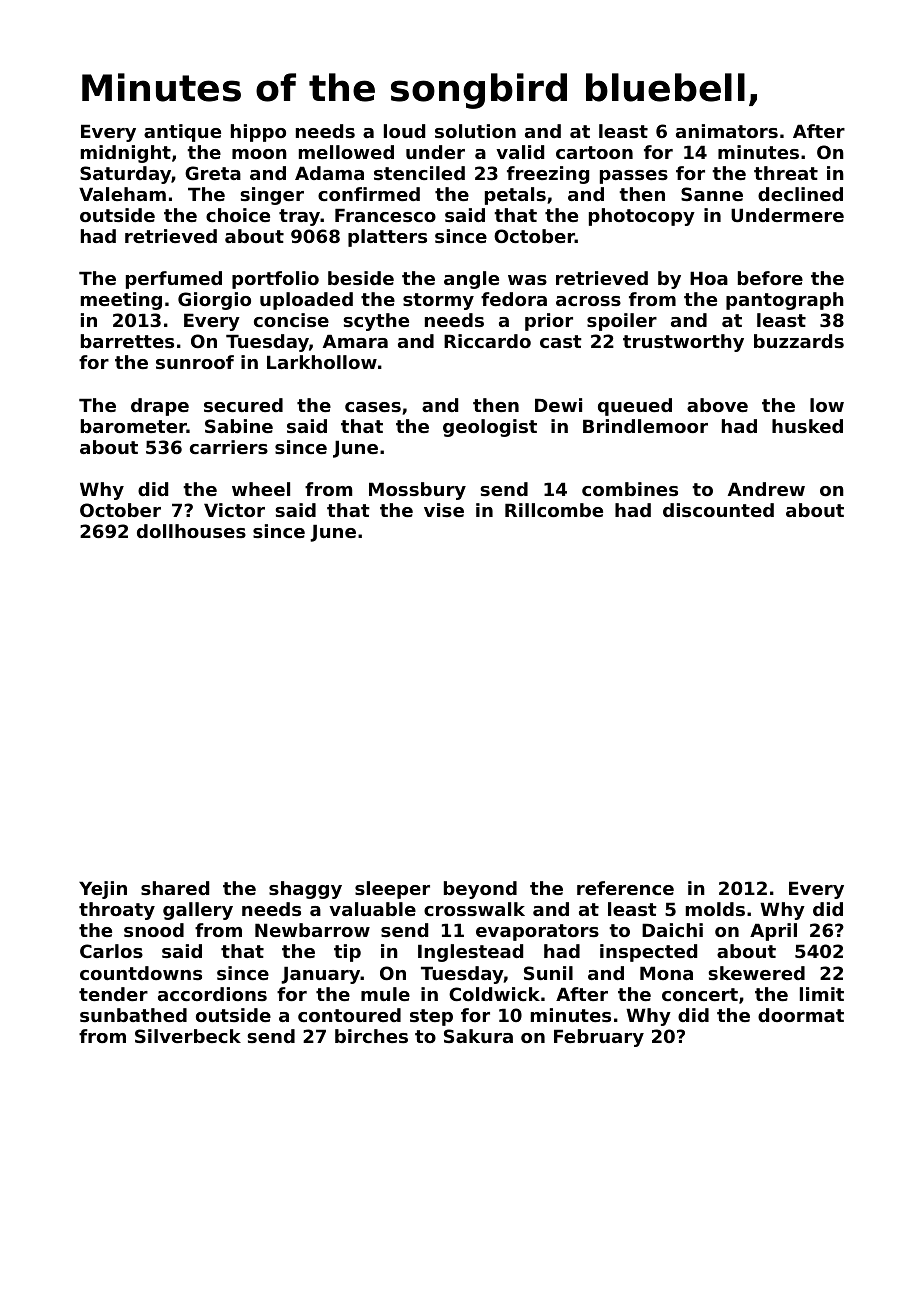  What do you see at coordinates (756, 973) in the screenshot?
I see `skewered` at bounding box center [756, 973].
